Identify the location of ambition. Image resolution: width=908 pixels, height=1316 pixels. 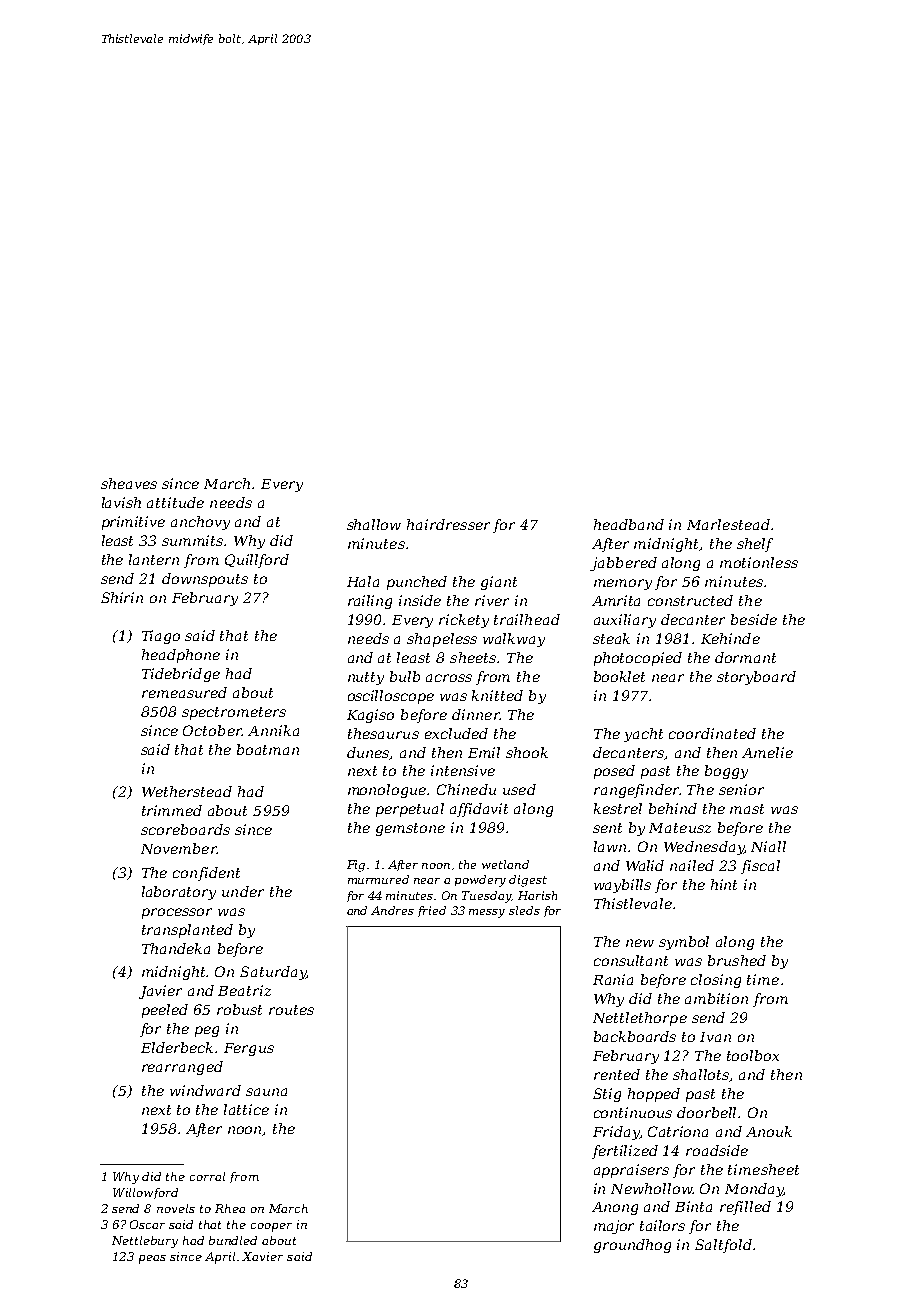
(716, 998).
